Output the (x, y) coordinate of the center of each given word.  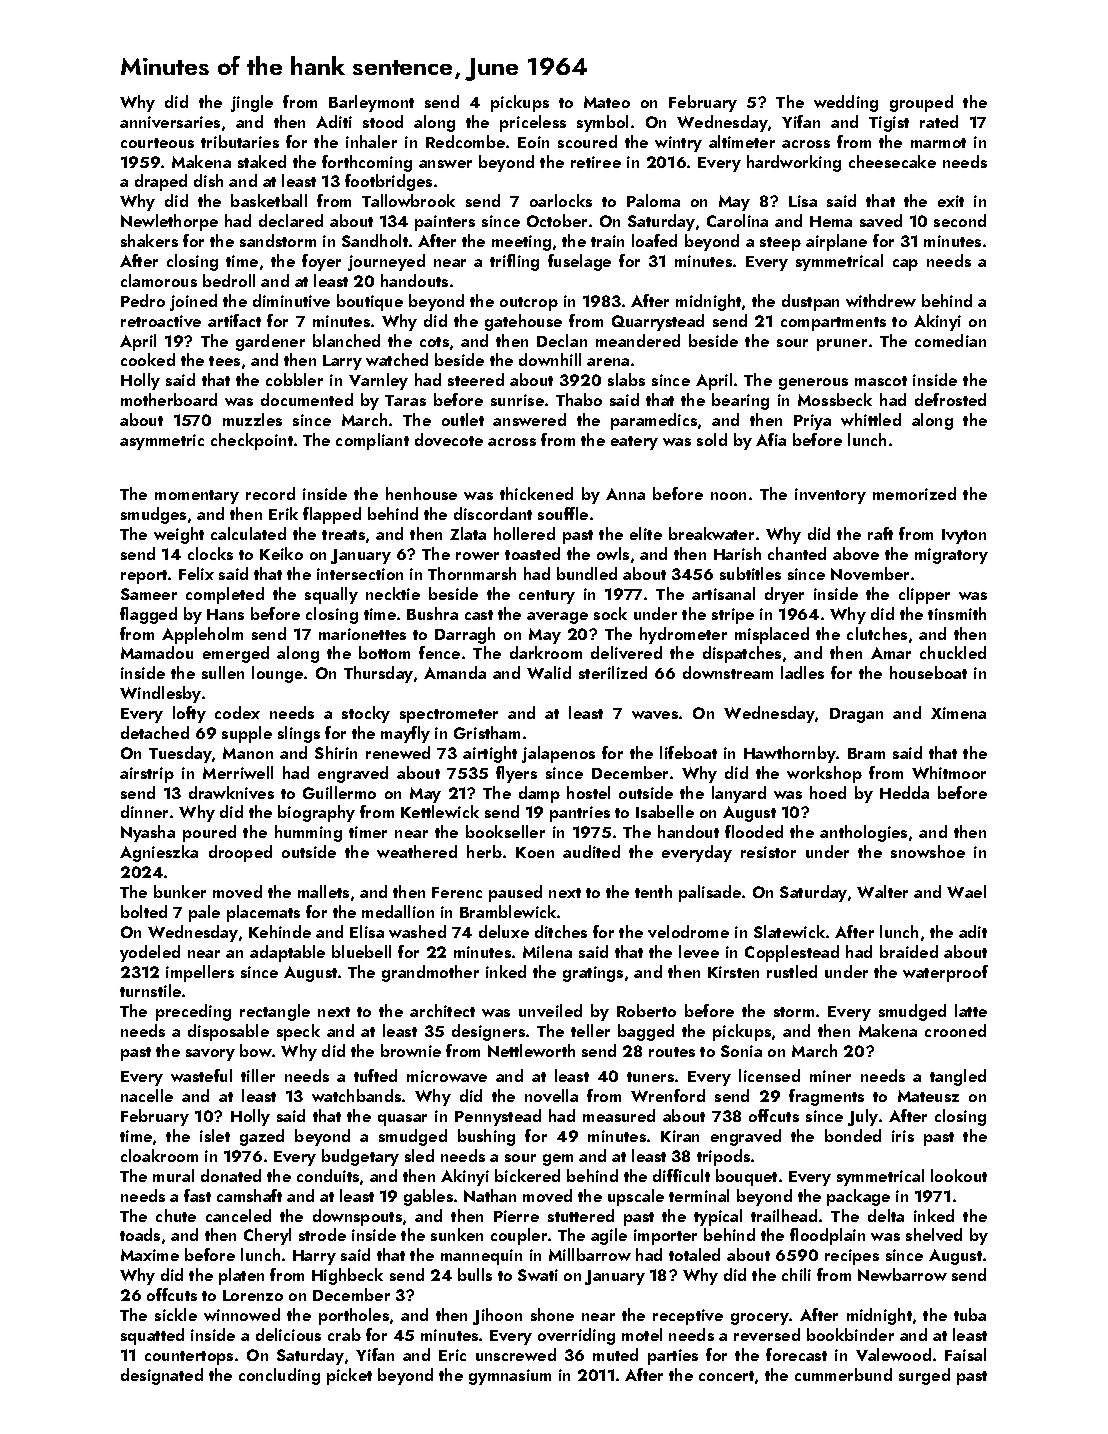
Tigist (889, 124)
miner (830, 1076)
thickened (536, 493)
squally (331, 595)
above (856, 553)
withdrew (881, 300)
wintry (678, 144)
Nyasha (148, 833)
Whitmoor (949, 772)
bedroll (229, 280)
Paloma (653, 200)
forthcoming (367, 163)
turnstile (150, 990)
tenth (653, 891)
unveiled (550, 1010)
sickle (176, 1314)
